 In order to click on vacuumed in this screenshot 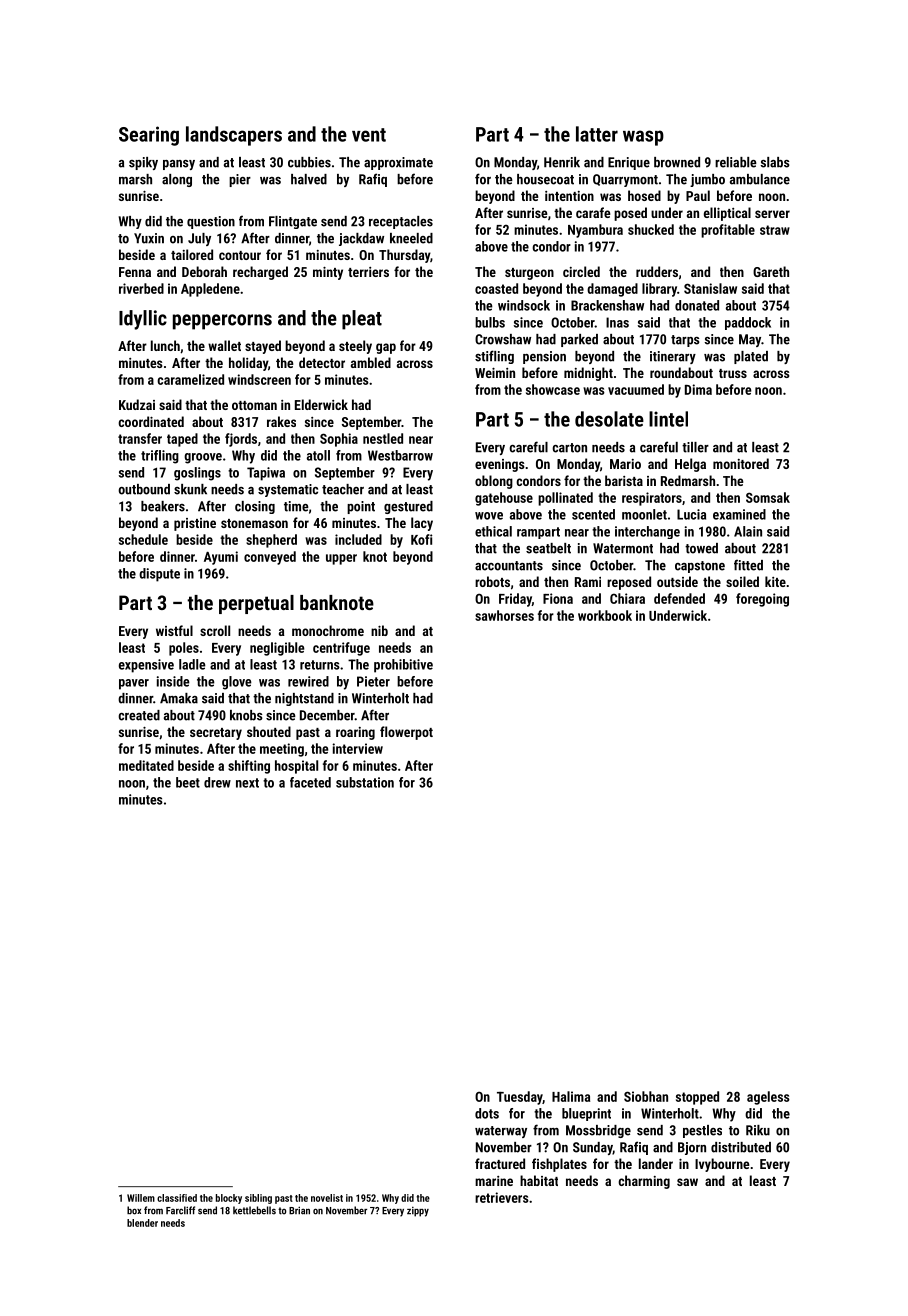, I will do `click(636, 389)`.
